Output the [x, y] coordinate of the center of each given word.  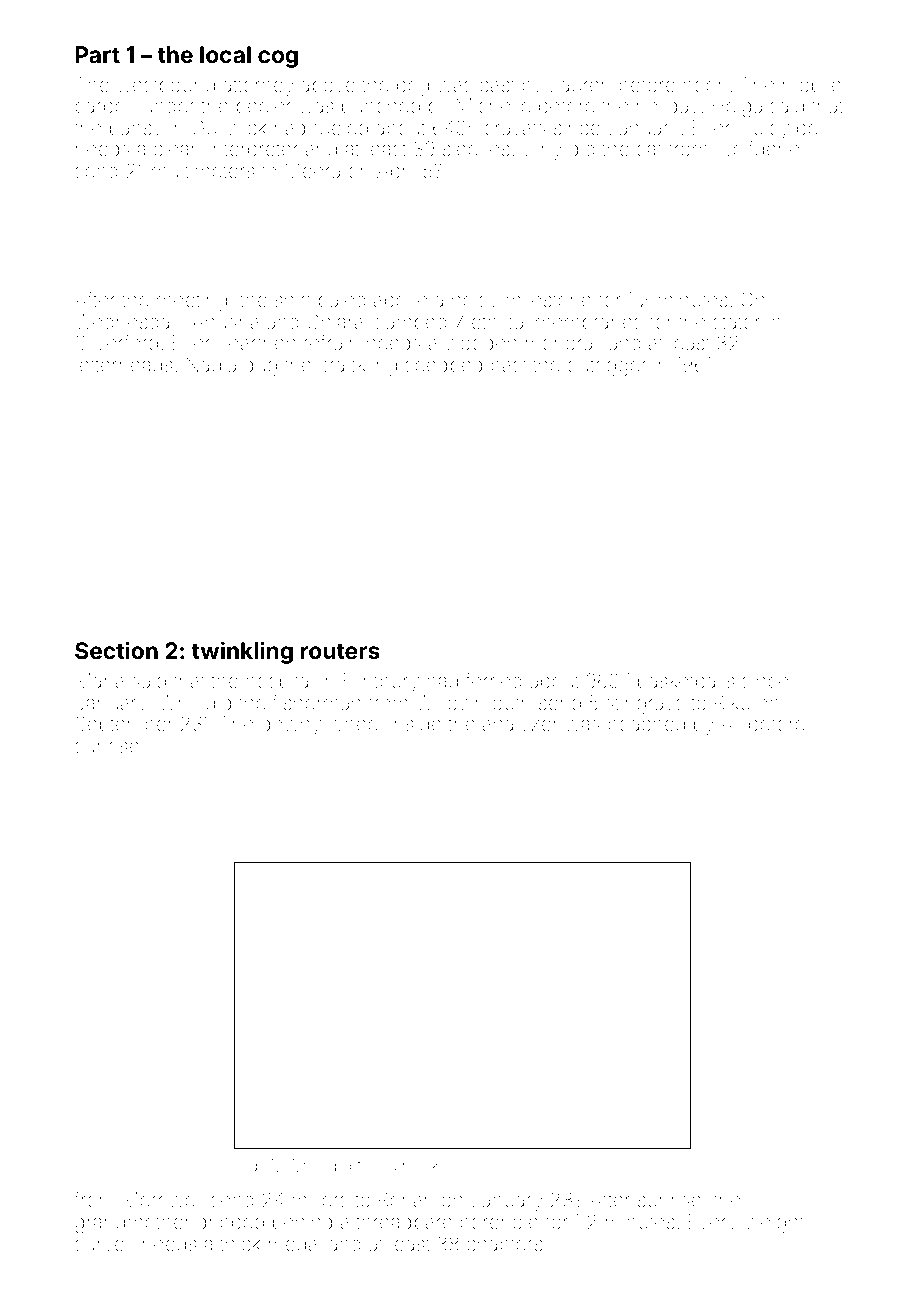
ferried [494, 680]
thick [240, 1243]
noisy [475, 303]
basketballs [686, 680]
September [124, 725]
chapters [504, 1245]
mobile [812, 84]
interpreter [253, 151]
